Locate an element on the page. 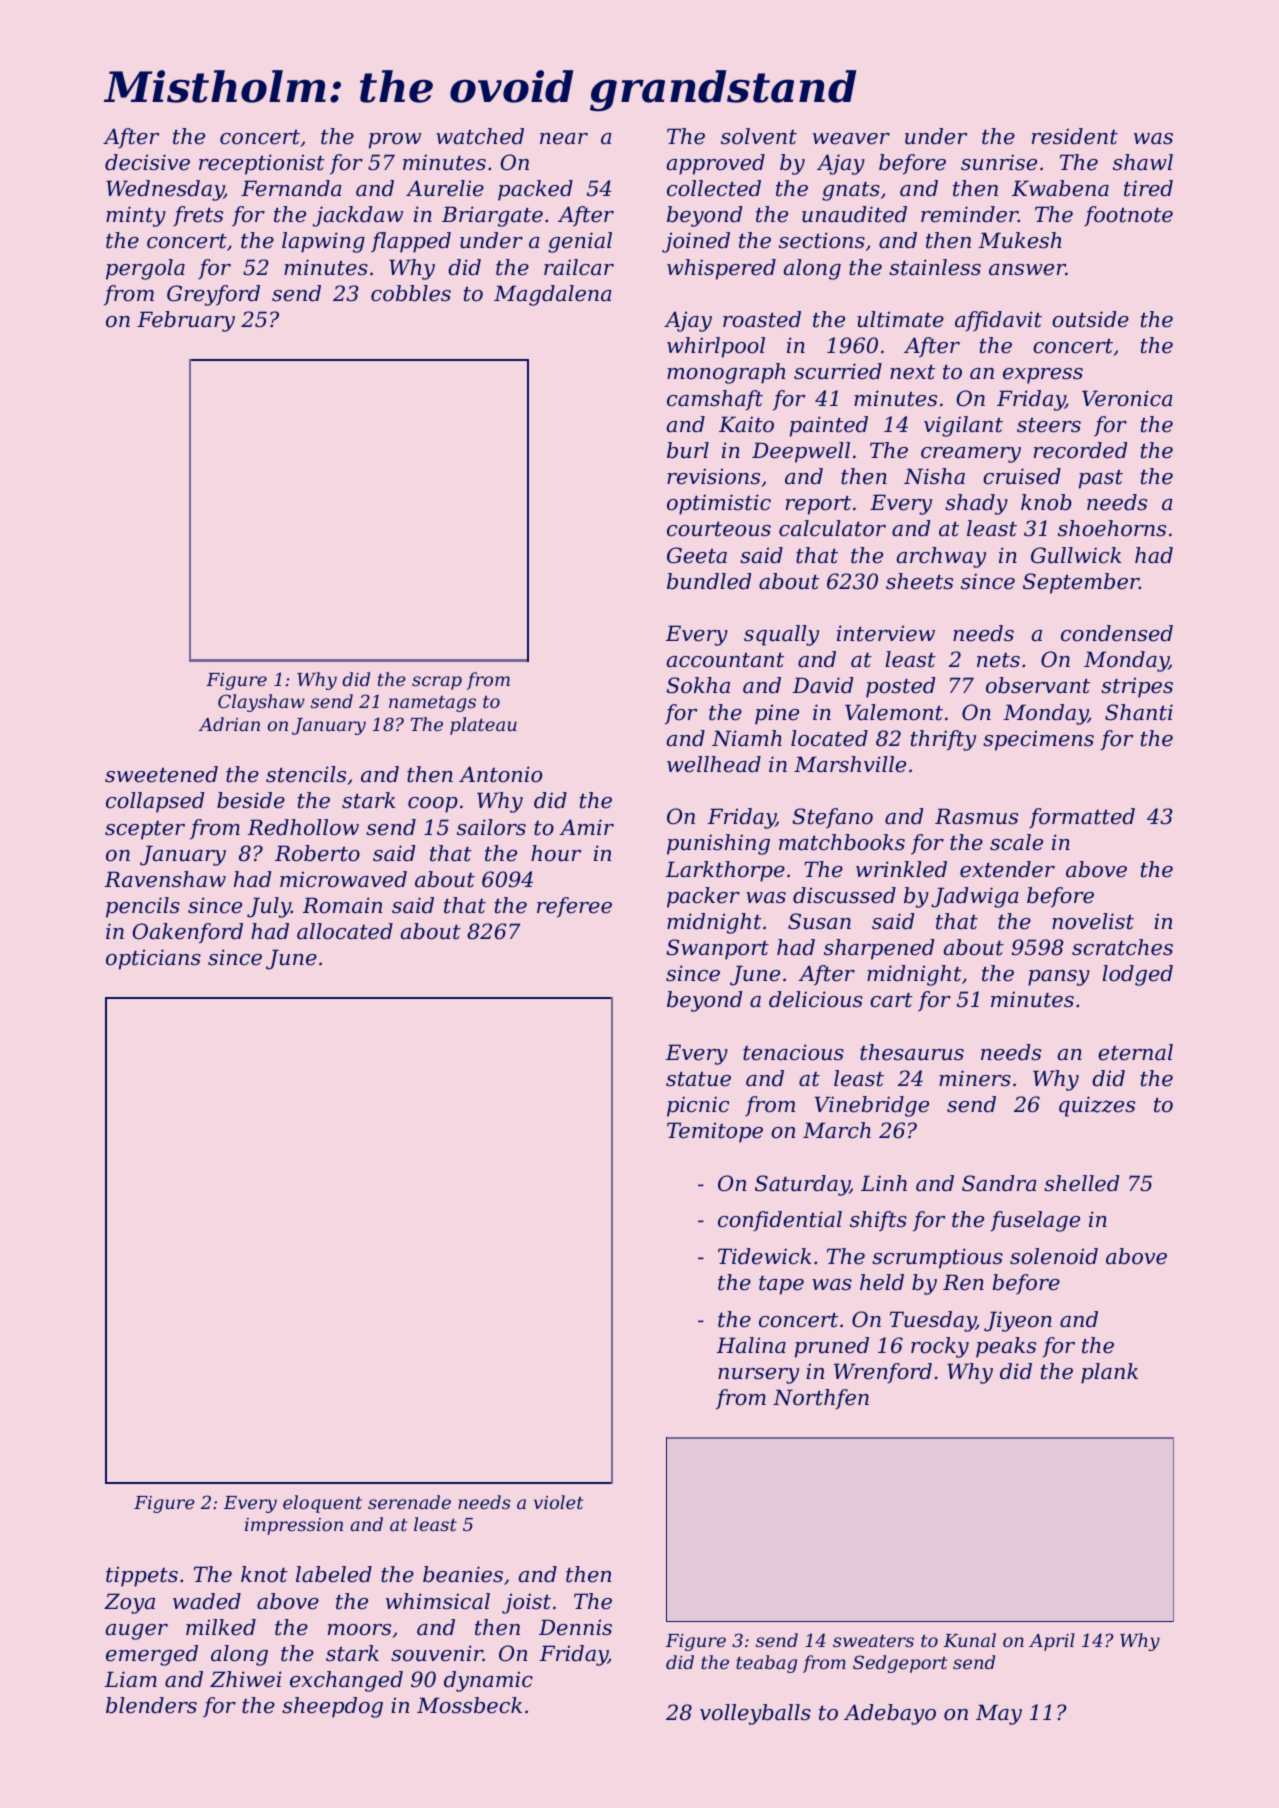 This document has height=1808, width=1279. May is located at coordinates (999, 1714).
